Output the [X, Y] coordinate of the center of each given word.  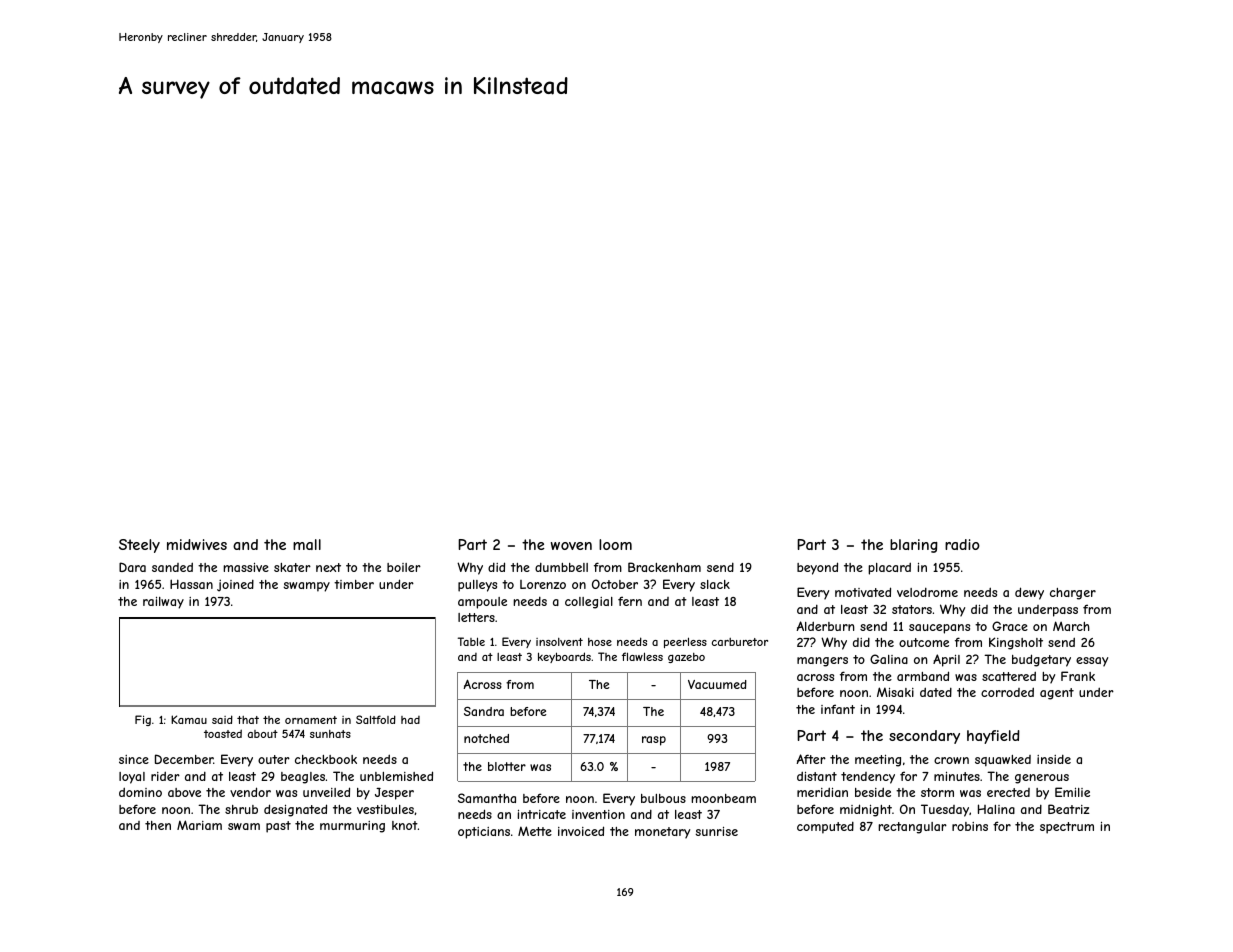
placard [889, 568]
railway [163, 603]
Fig [143, 720]
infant [838, 709]
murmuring [352, 827]
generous [1042, 779]
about [263, 734]
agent [1057, 694]
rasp [654, 741]
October [615, 584]
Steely [139, 546]
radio [962, 544]
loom [615, 544]
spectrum [1067, 828]
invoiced [581, 831]
